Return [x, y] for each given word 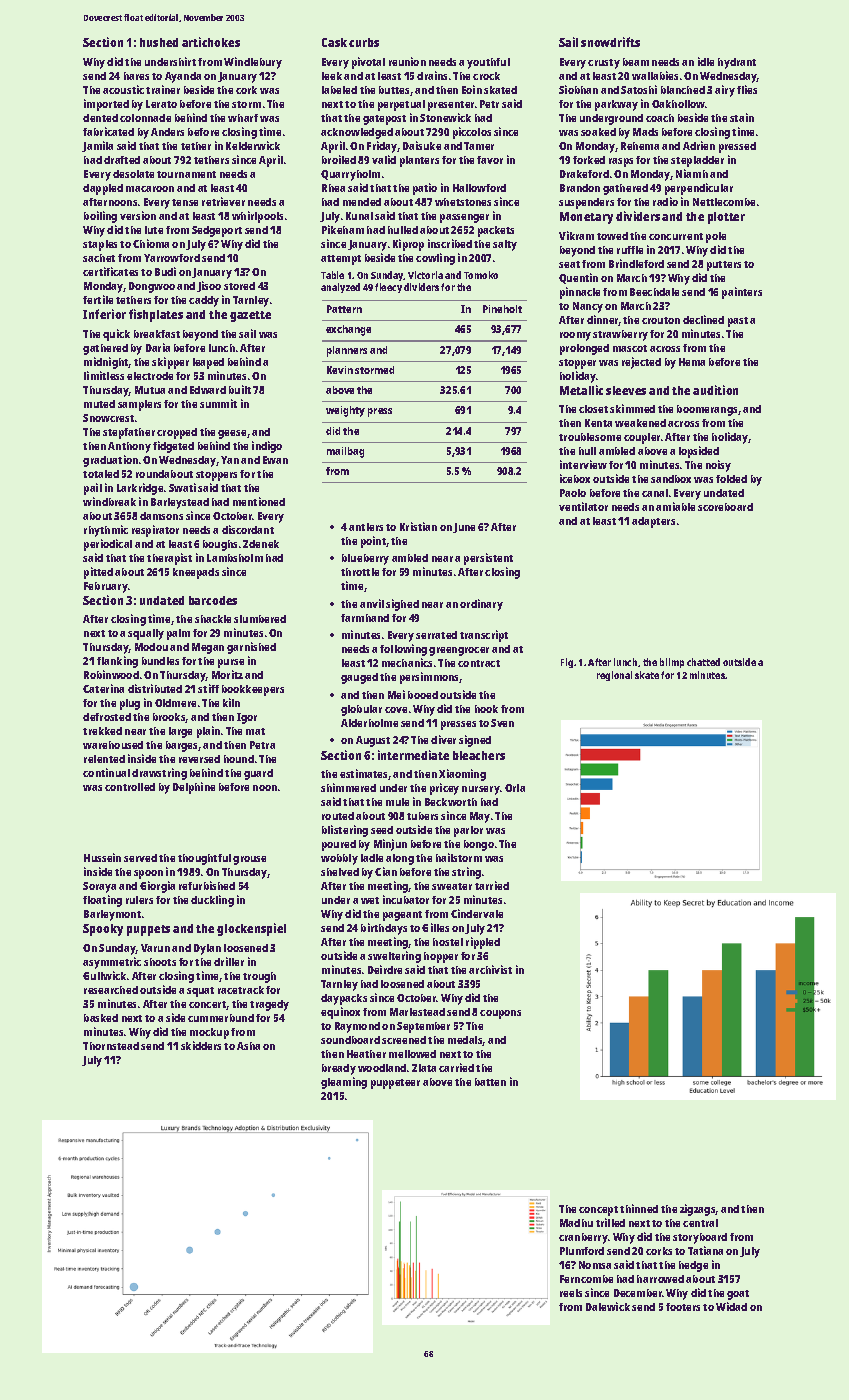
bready [339, 1069]
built [240, 389]
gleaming [344, 1083]
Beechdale [654, 292]
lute [154, 230]
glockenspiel [251, 929]
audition [715, 390]
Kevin [340, 370]
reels [571, 1293]
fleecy [388, 288]
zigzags [698, 1210]
